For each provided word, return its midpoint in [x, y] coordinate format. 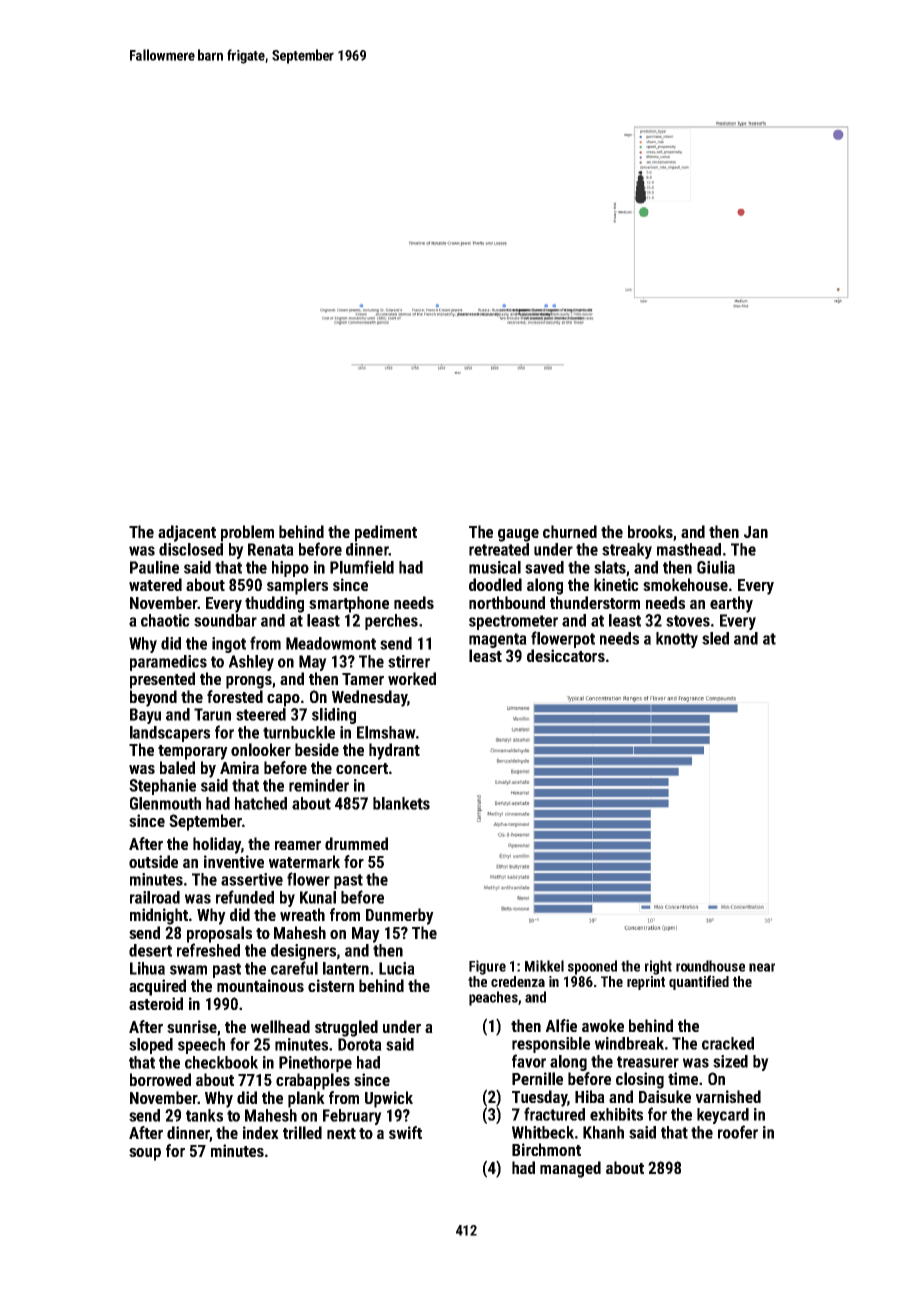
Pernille [537, 1078]
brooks [650, 531]
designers [303, 952]
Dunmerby [400, 916]
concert [362, 768]
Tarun [212, 714]
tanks [204, 1115]
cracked [728, 1043]
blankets [401, 803]
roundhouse [710, 966]
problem [247, 533]
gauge [518, 535]
